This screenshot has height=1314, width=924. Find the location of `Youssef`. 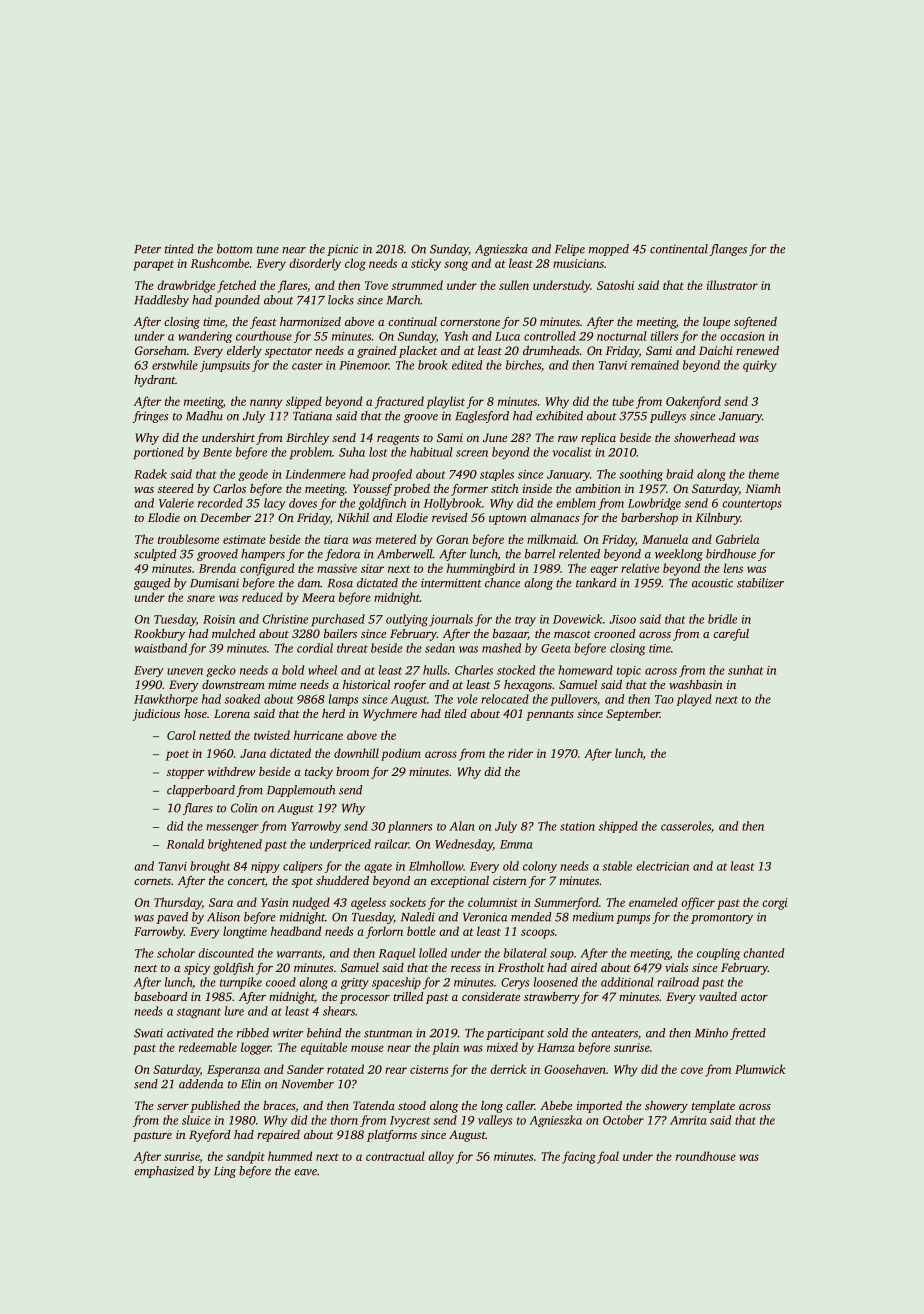

Youssef is located at coordinates (372, 490).
